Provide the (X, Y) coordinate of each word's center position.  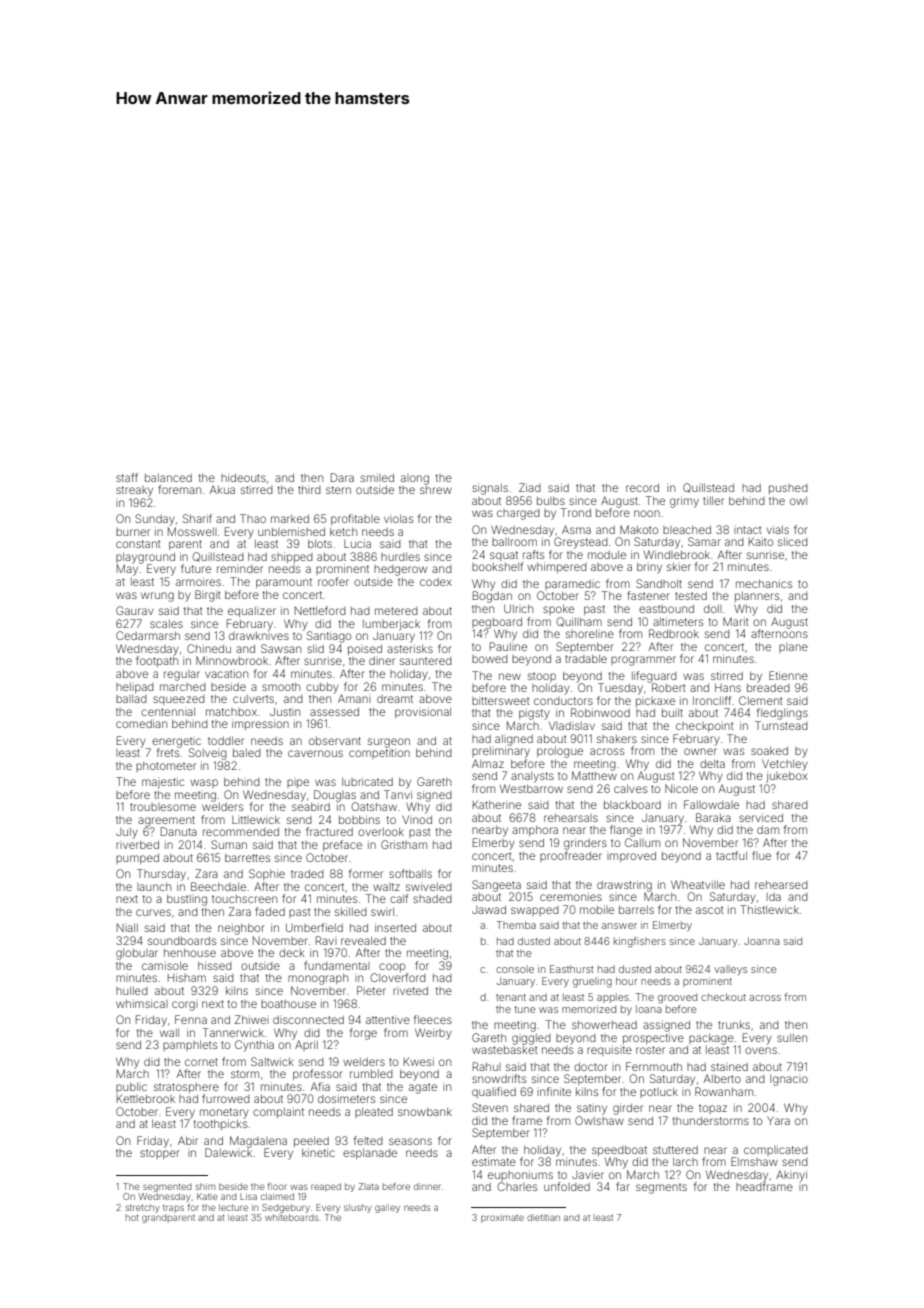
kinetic (318, 1152)
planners (757, 597)
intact (748, 530)
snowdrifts (499, 1078)
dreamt (395, 699)
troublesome (163, 807)
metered (396, 611)
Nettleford (320, 610)
